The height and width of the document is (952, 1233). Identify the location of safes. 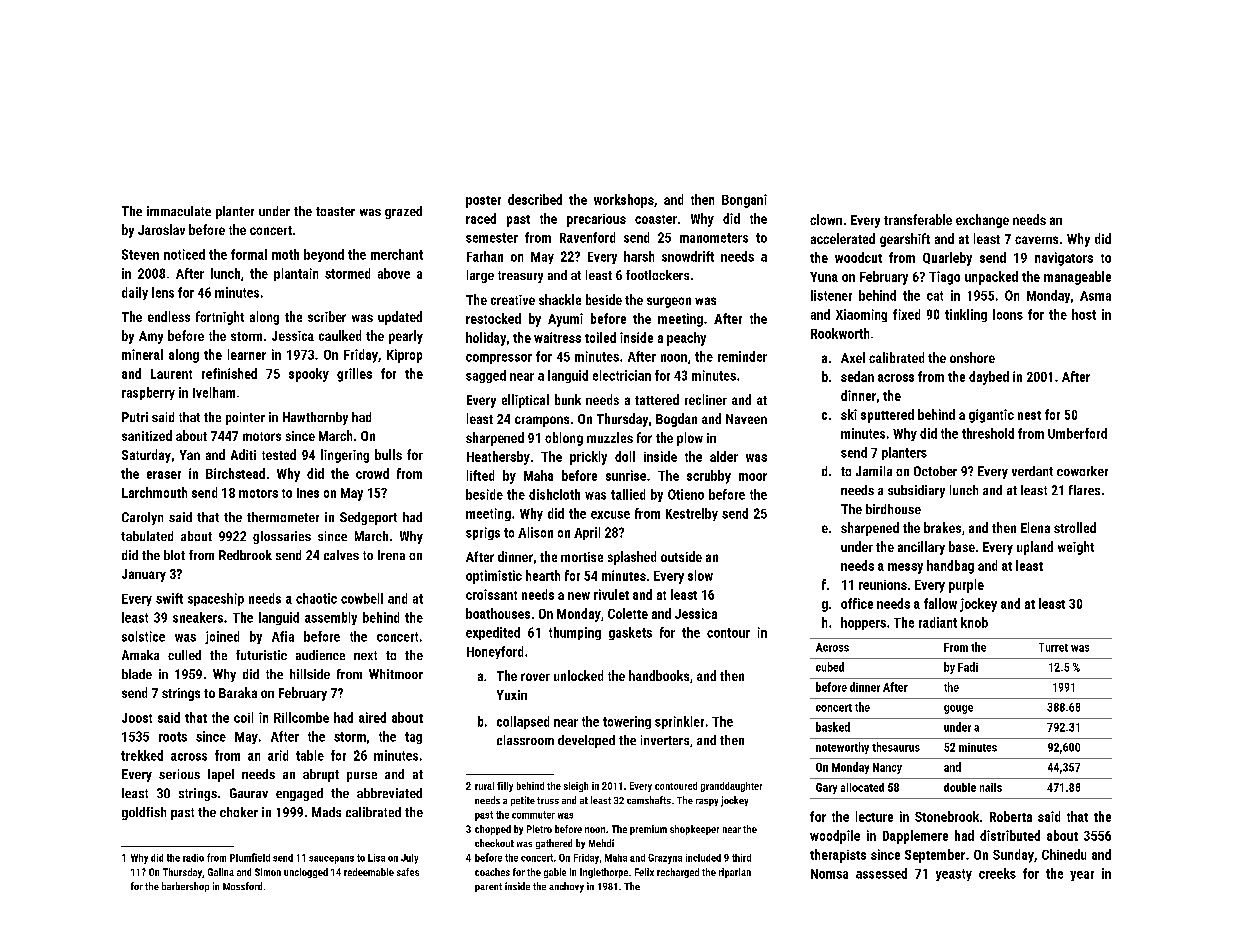
(408, 872).
